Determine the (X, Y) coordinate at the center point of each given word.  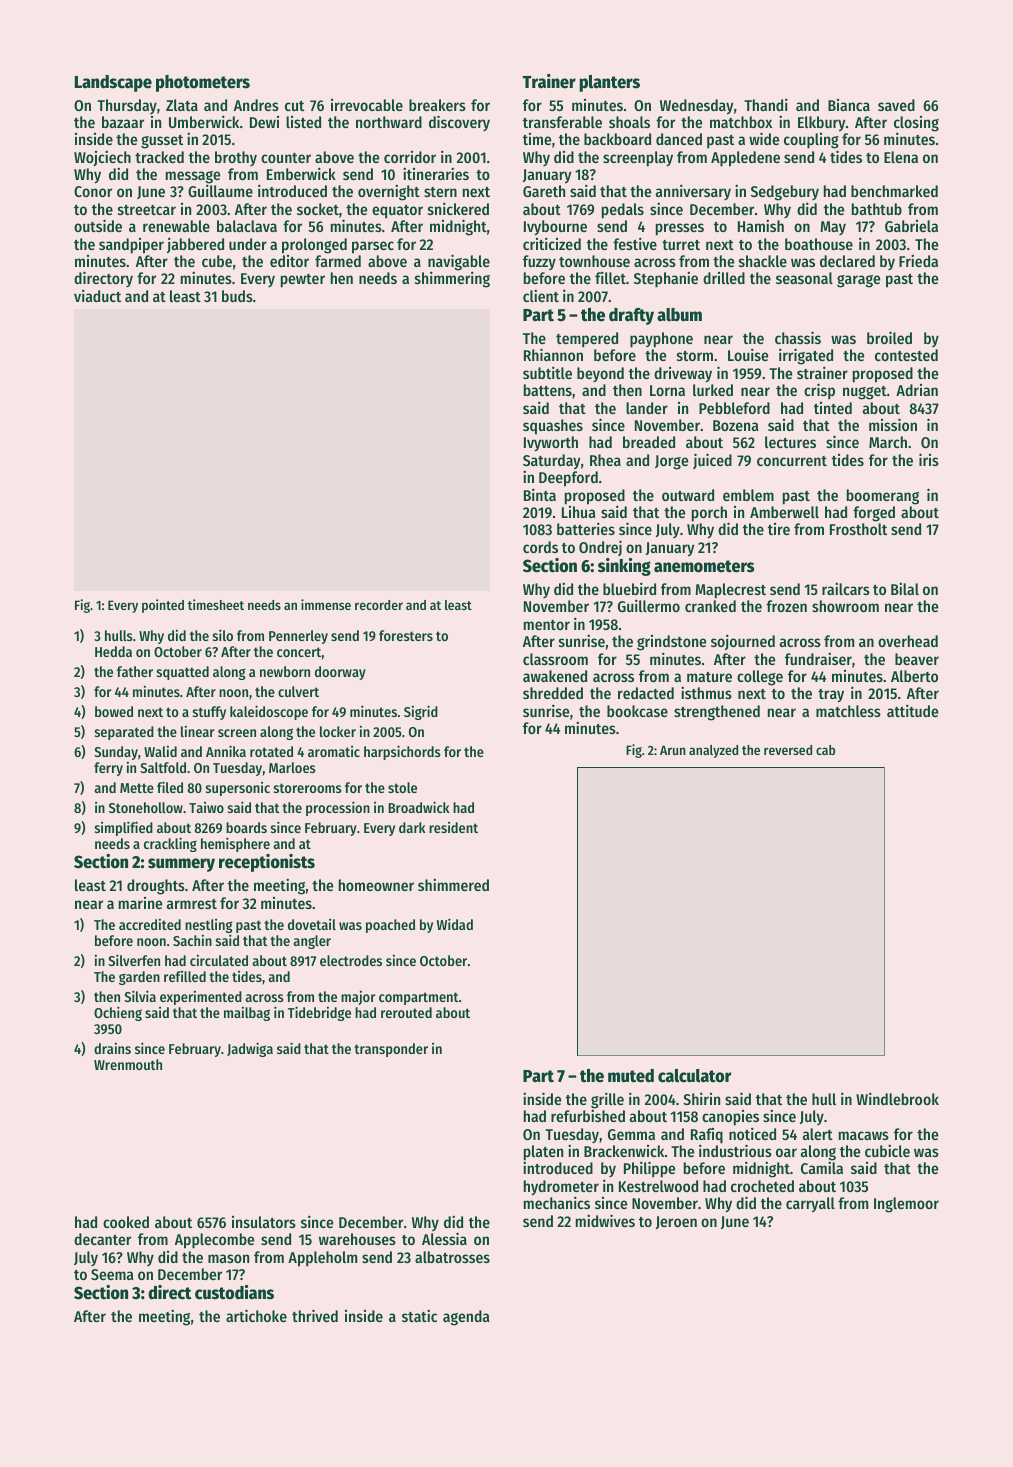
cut (294, 106)
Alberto (914, 676)
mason (228, 1258)
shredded (553, 693)
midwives (605, 1220)
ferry (108, 769)
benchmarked (894, 191)
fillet (610, 277)
